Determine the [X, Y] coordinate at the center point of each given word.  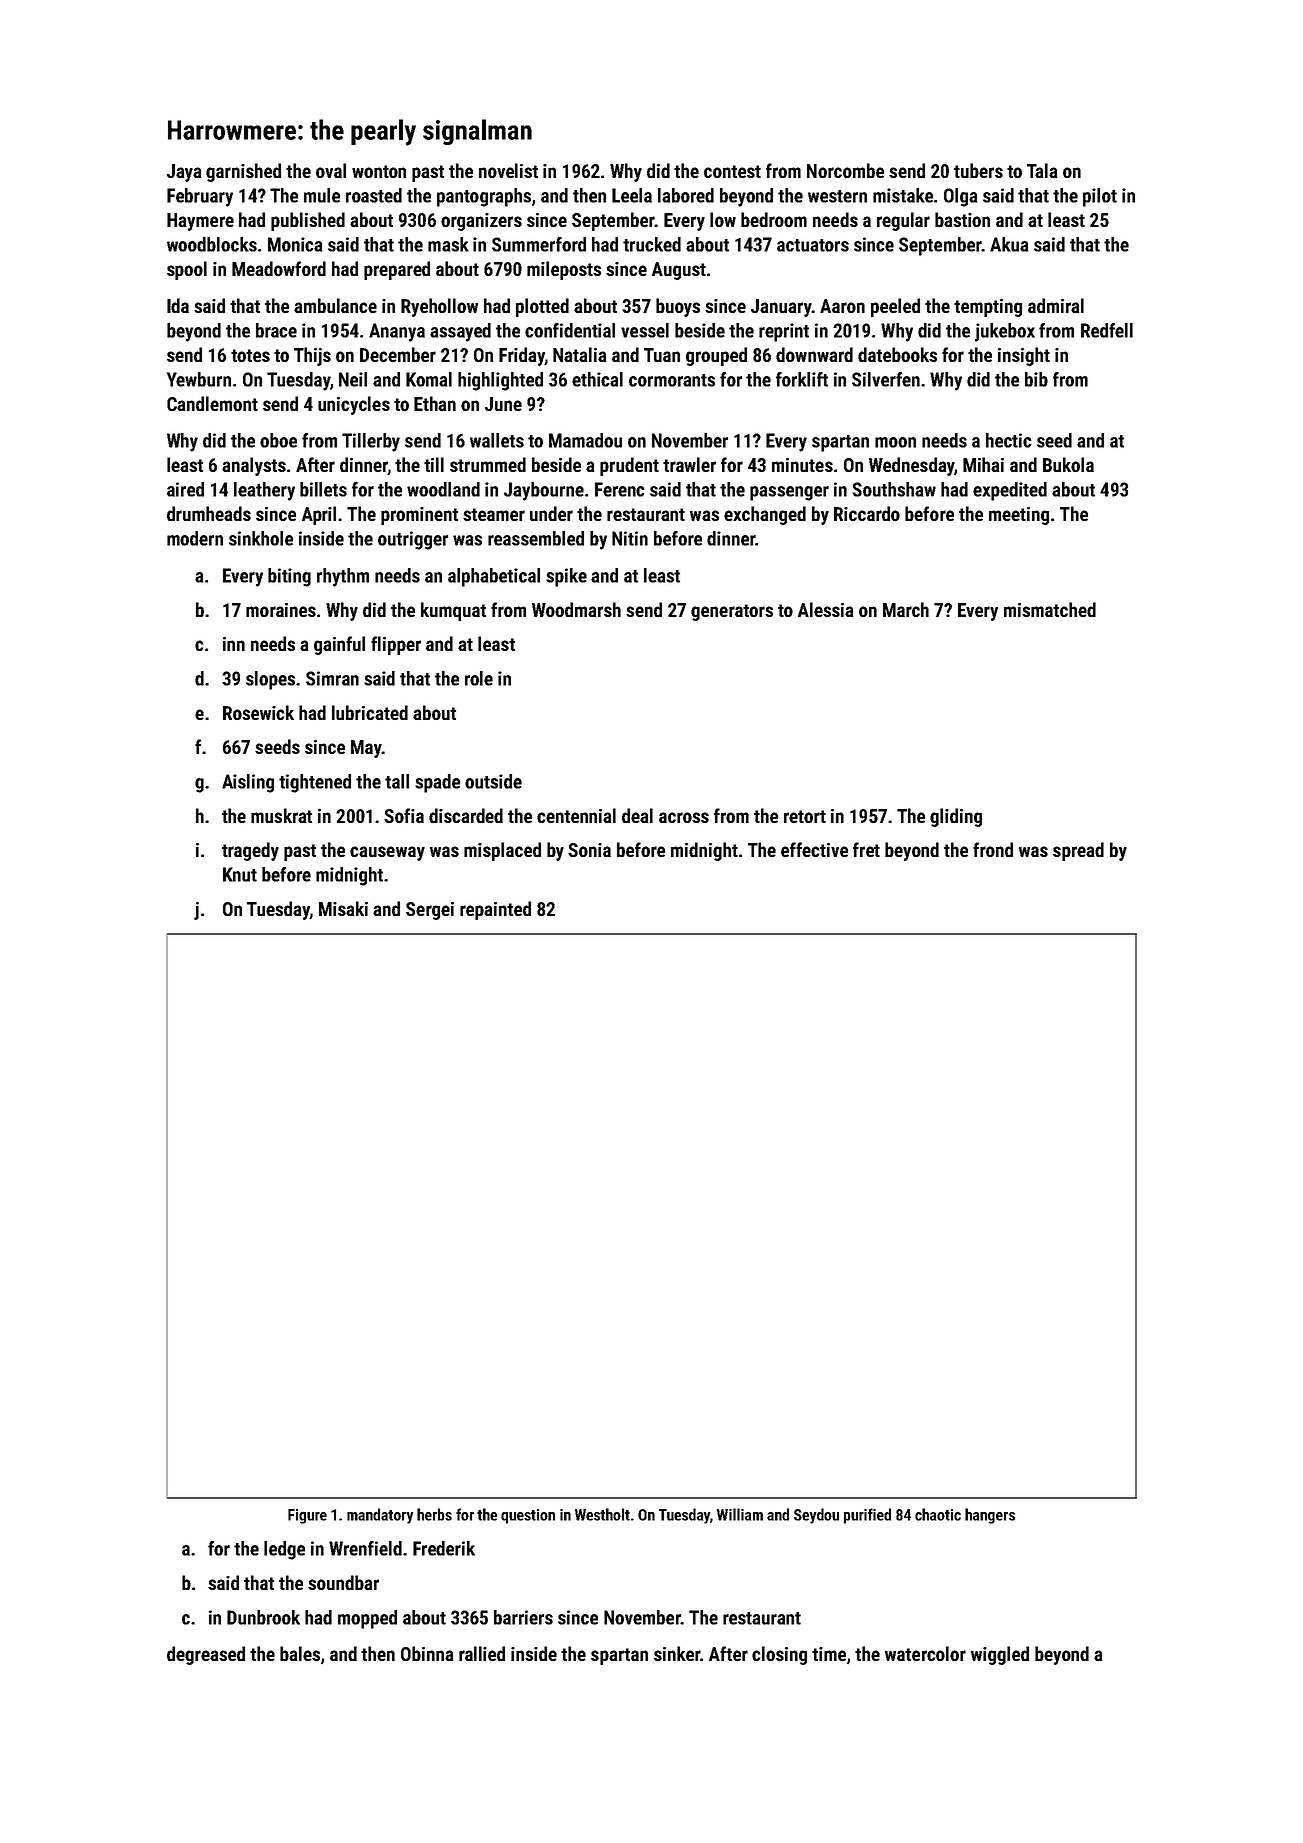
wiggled [1000, 1655]
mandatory [380, 1516]
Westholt [602, 1514]
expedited [1010, 491]
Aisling [248, 783]
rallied [482, 1653]
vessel [645, 330]
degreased [206, 1655]
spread [1078, 851]
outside [493, 781]
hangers [990, 1516]
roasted [374, 195]
